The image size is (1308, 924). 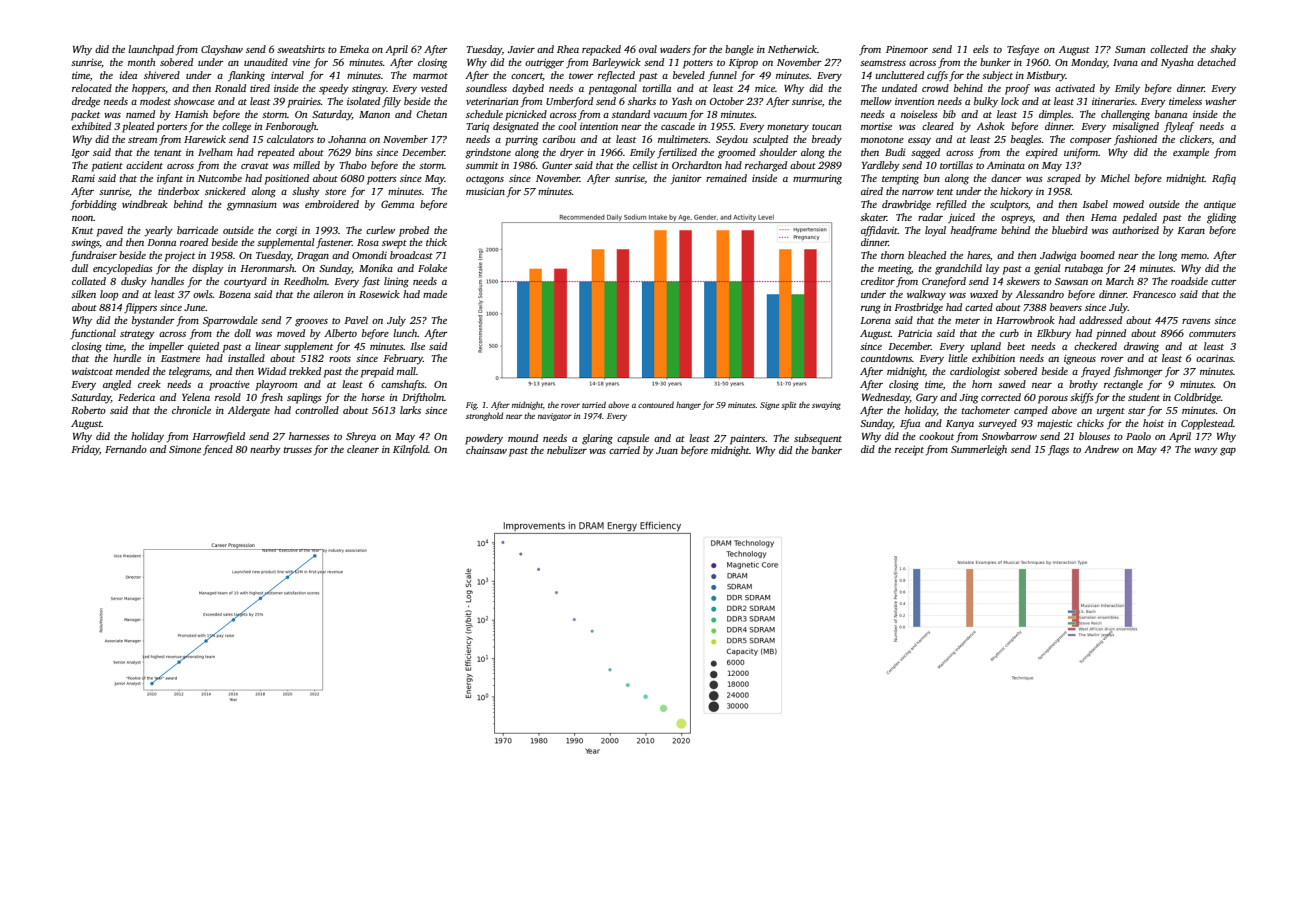 What do you see at coordinates (485, 180) in the screenshot?
I see `octagons` at bounding box center [485, 180].
